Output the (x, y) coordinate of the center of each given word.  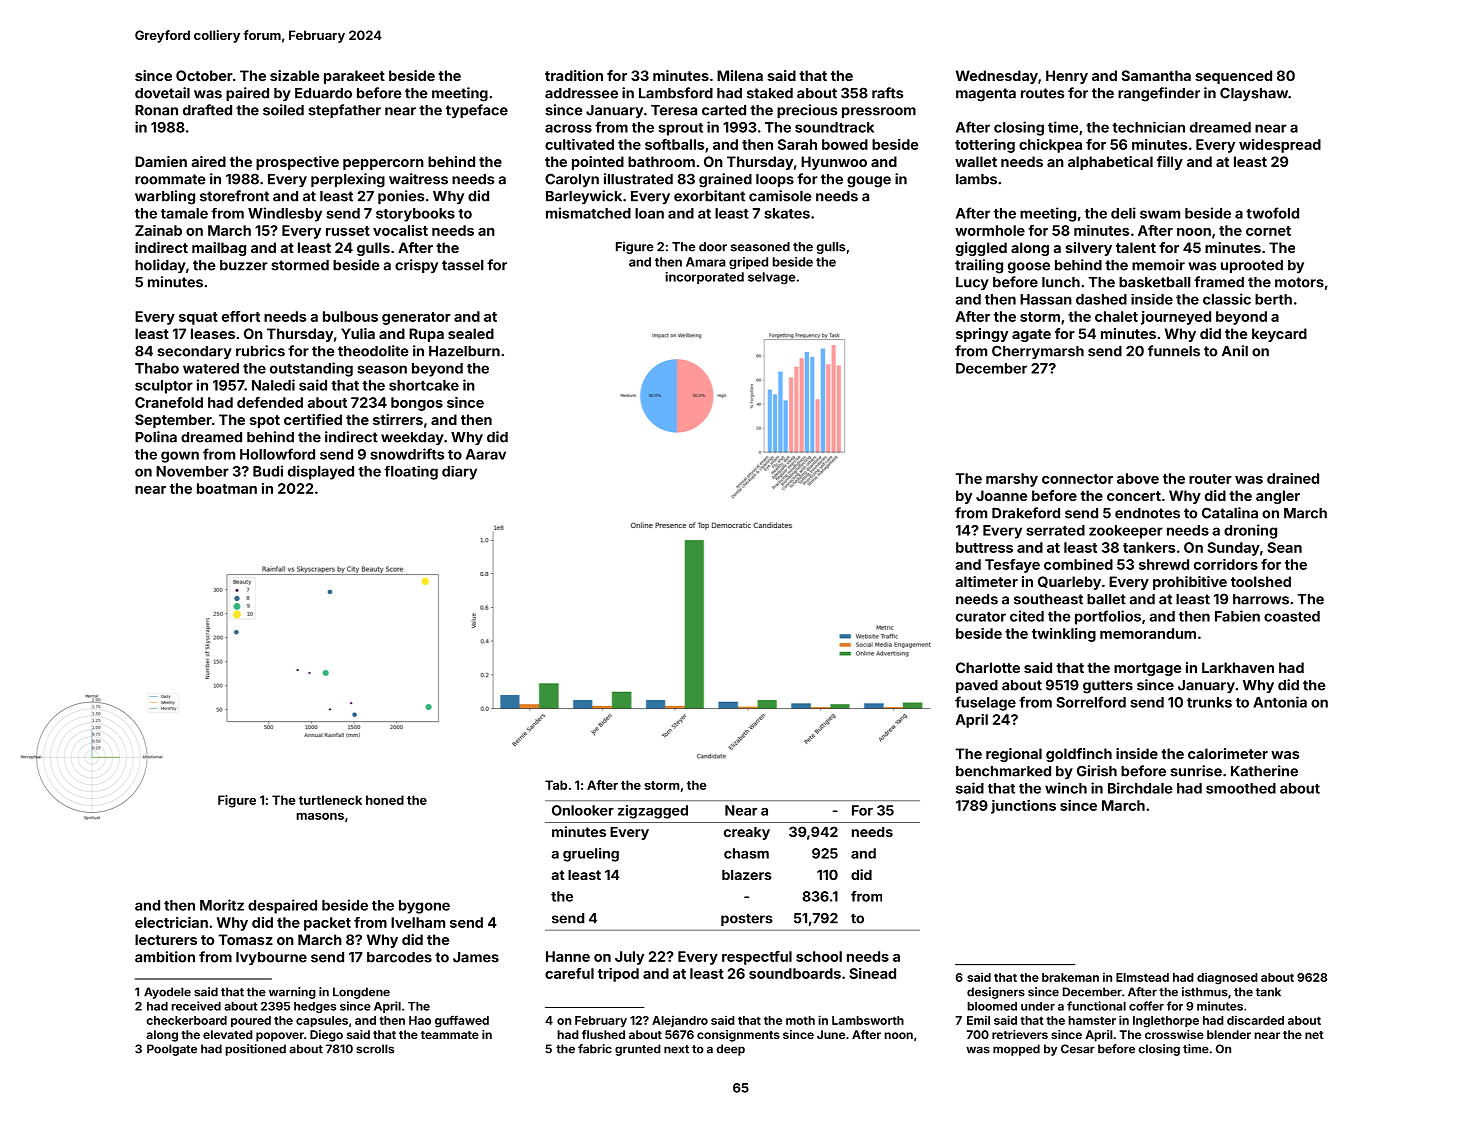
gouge (869, 182)
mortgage (1147, 669)
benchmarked (1003, 771)
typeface (477, 111)
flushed (603, 1034)
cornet (1268, 231)
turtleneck (330, 800)
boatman (227, 488)
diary (459, 473)
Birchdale (1140, 788)
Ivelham (418, 922)
